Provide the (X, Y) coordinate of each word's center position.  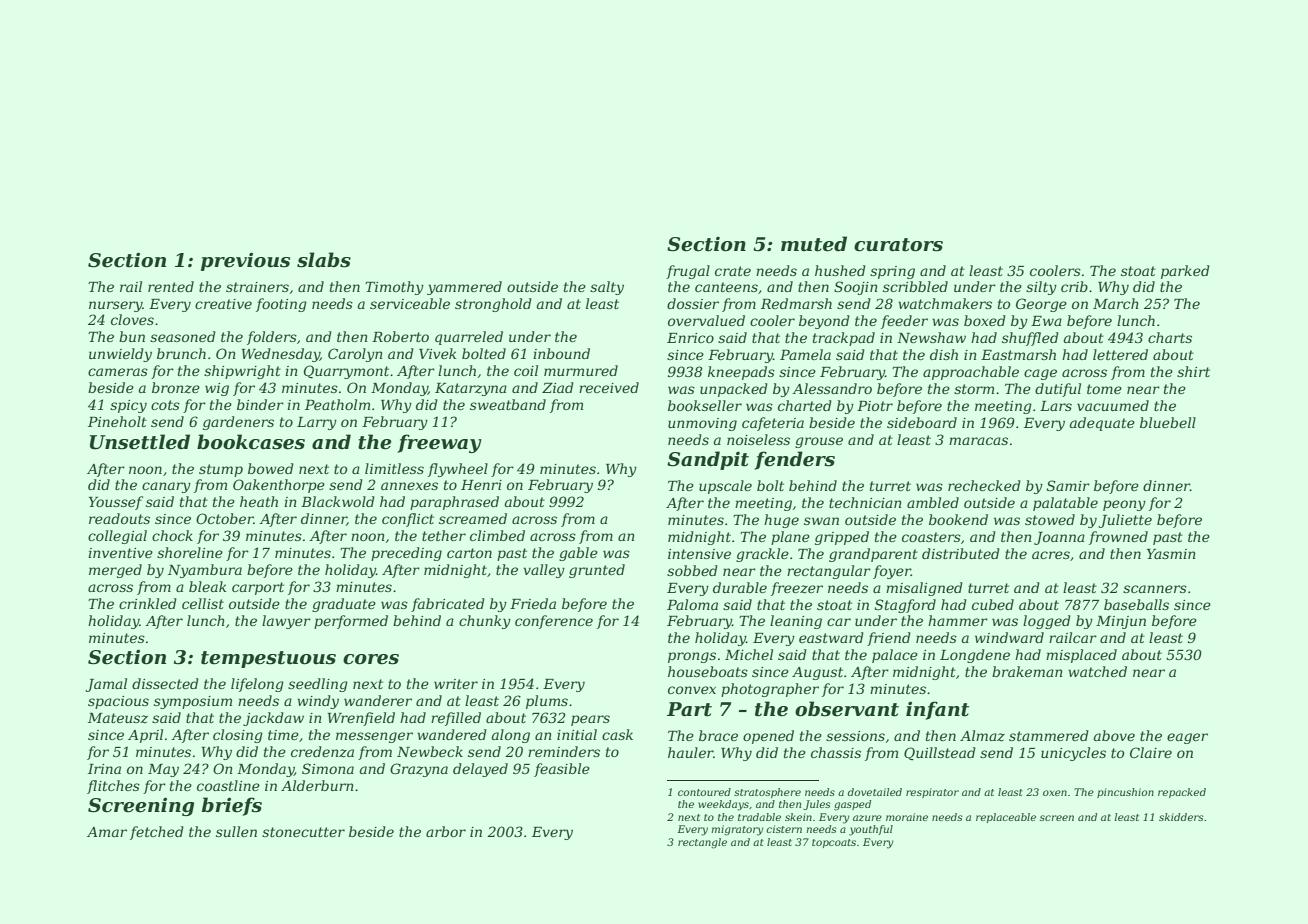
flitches (113, 787)
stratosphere (767, 793)
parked (1185, 272)
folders (272, 338)
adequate (1102, 424)
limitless (394, 468)
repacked (1182, 793)
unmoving (702, 424)
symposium (193, 702)
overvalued (706, 320)
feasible (562, 770)
